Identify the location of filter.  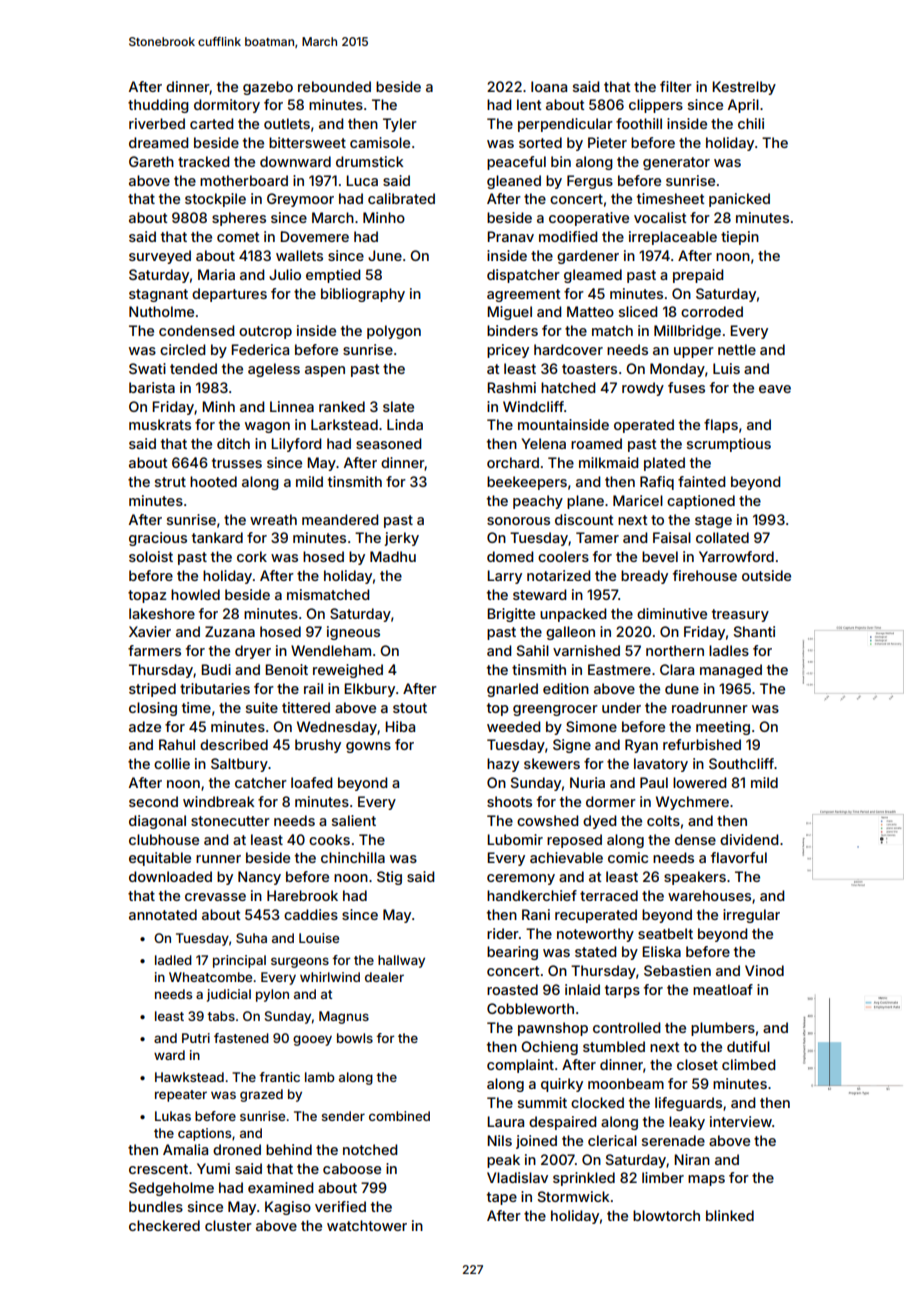
(676, 86).
